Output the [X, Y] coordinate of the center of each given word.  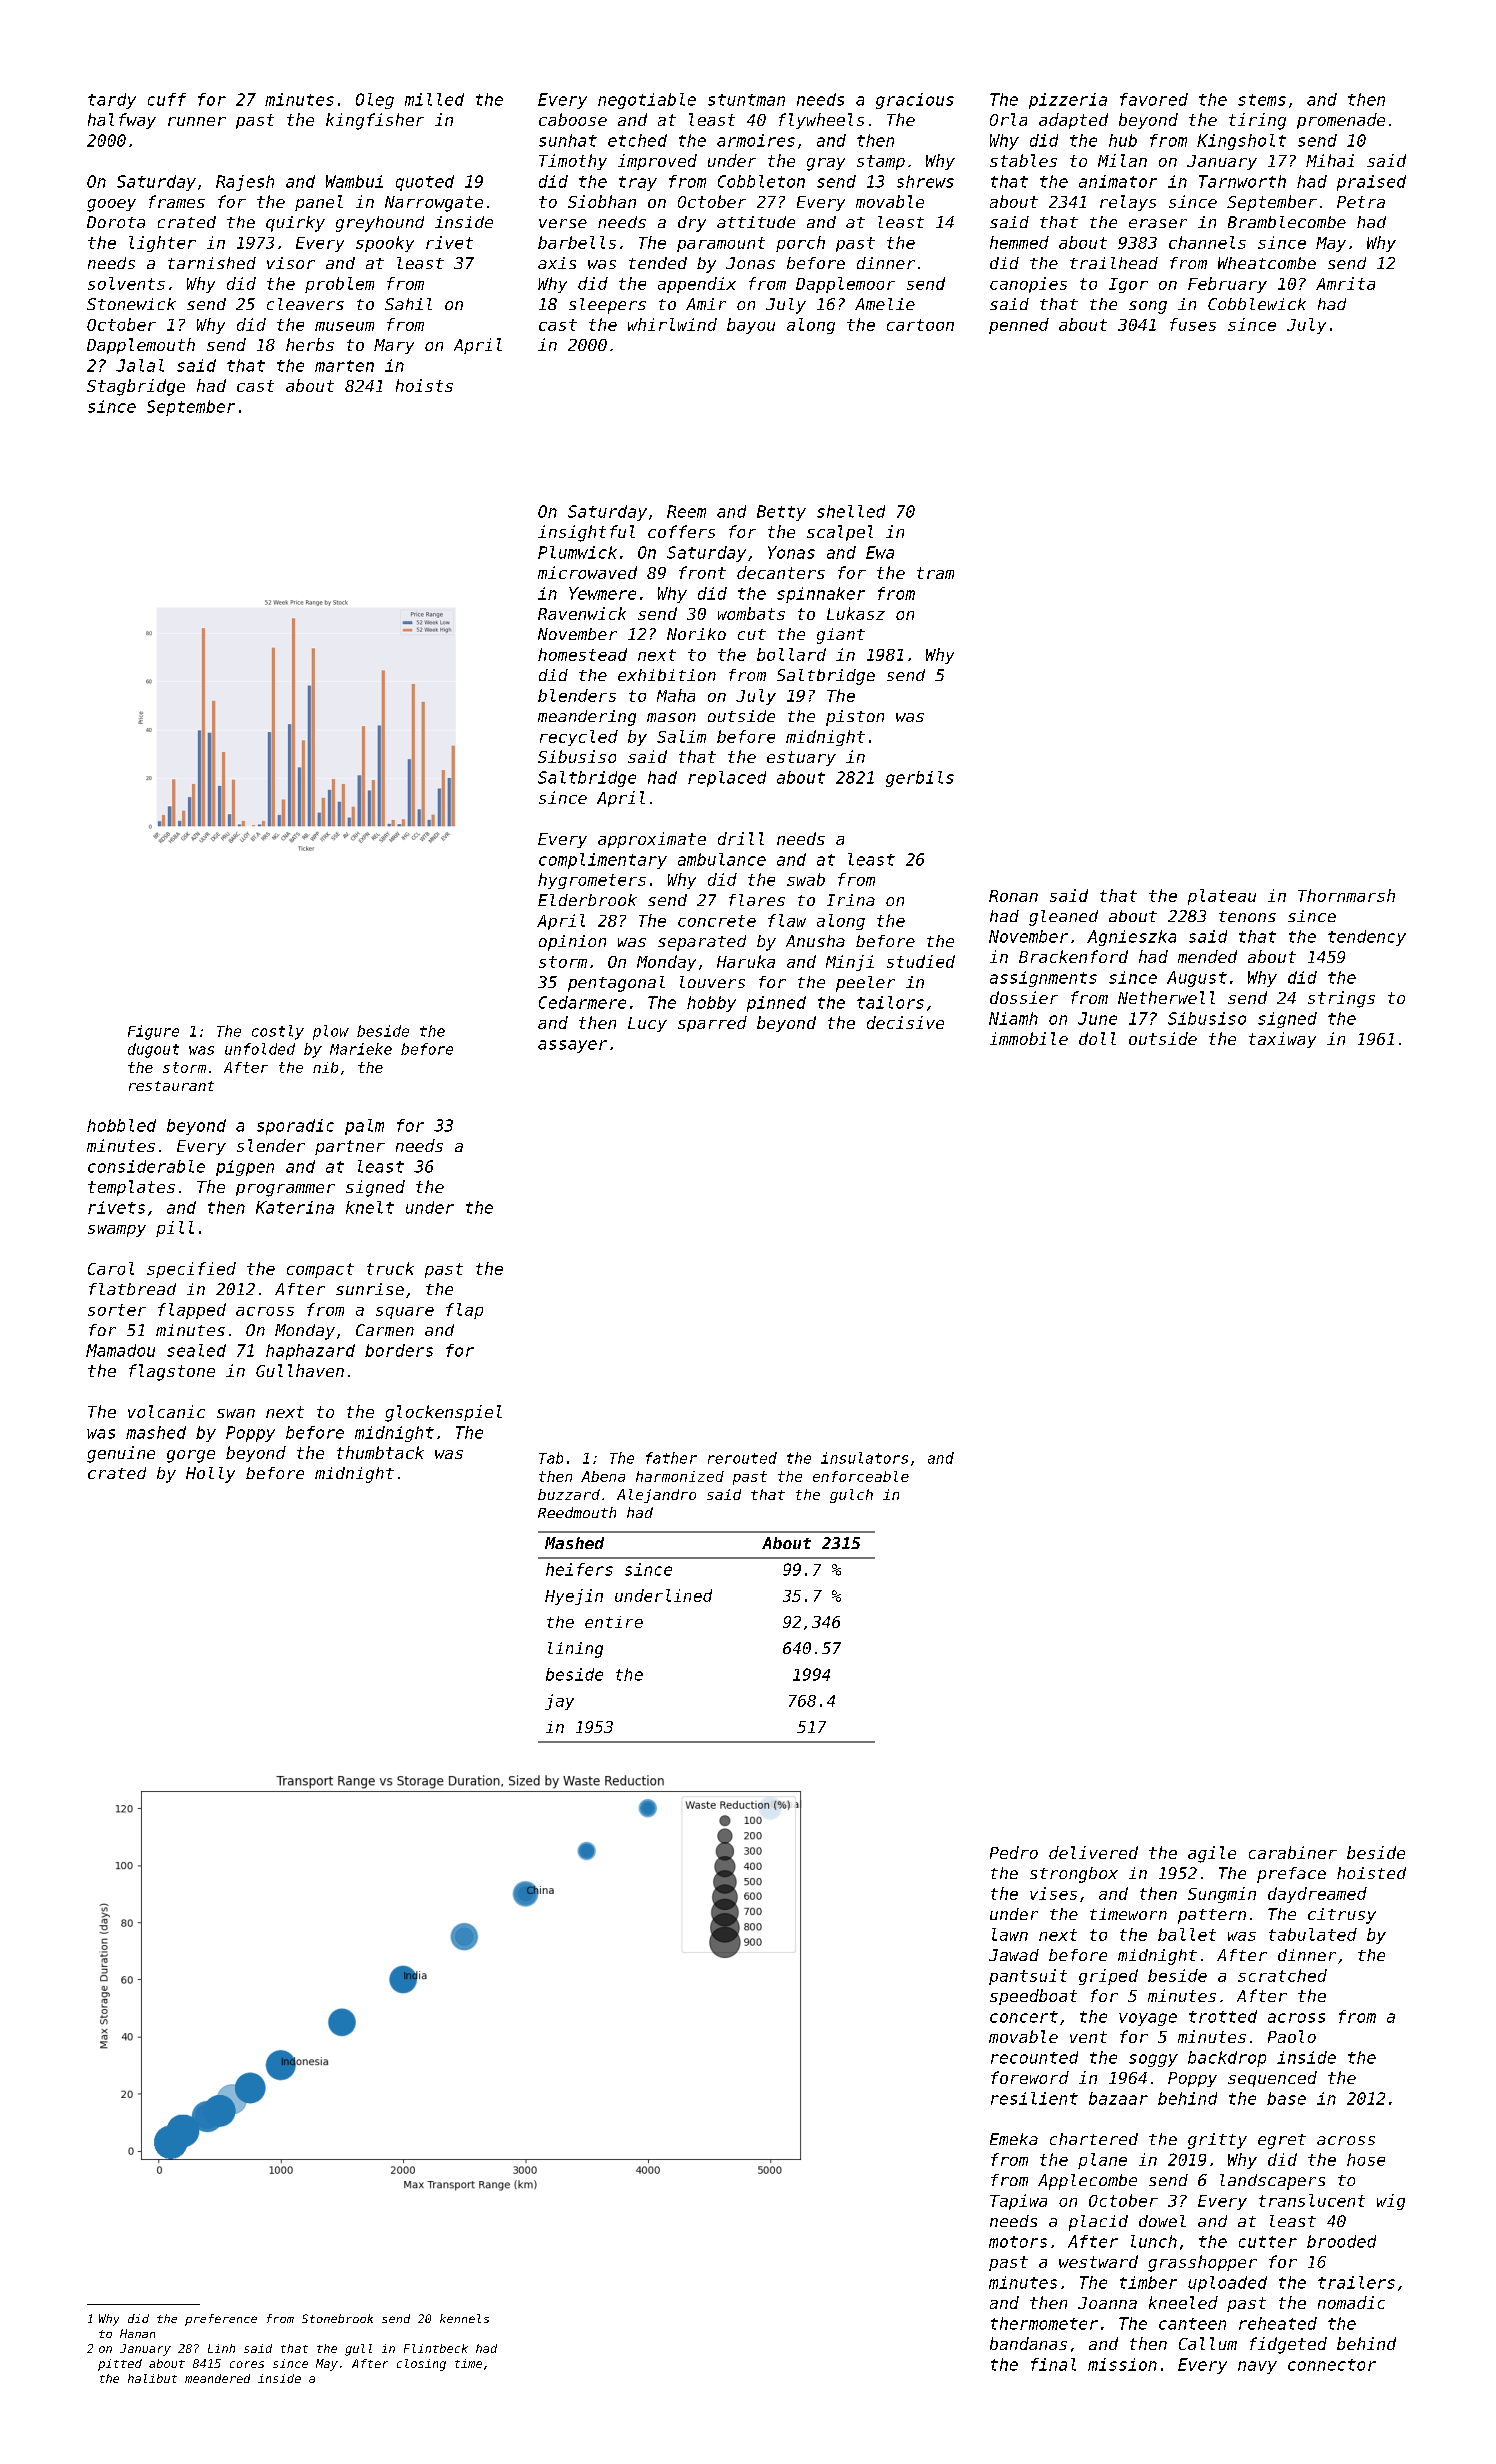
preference [221, 2320]
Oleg [375, 101]
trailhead [1114, 263]
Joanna [1107, 2303]
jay [559, 1702]
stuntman [746, 100]
